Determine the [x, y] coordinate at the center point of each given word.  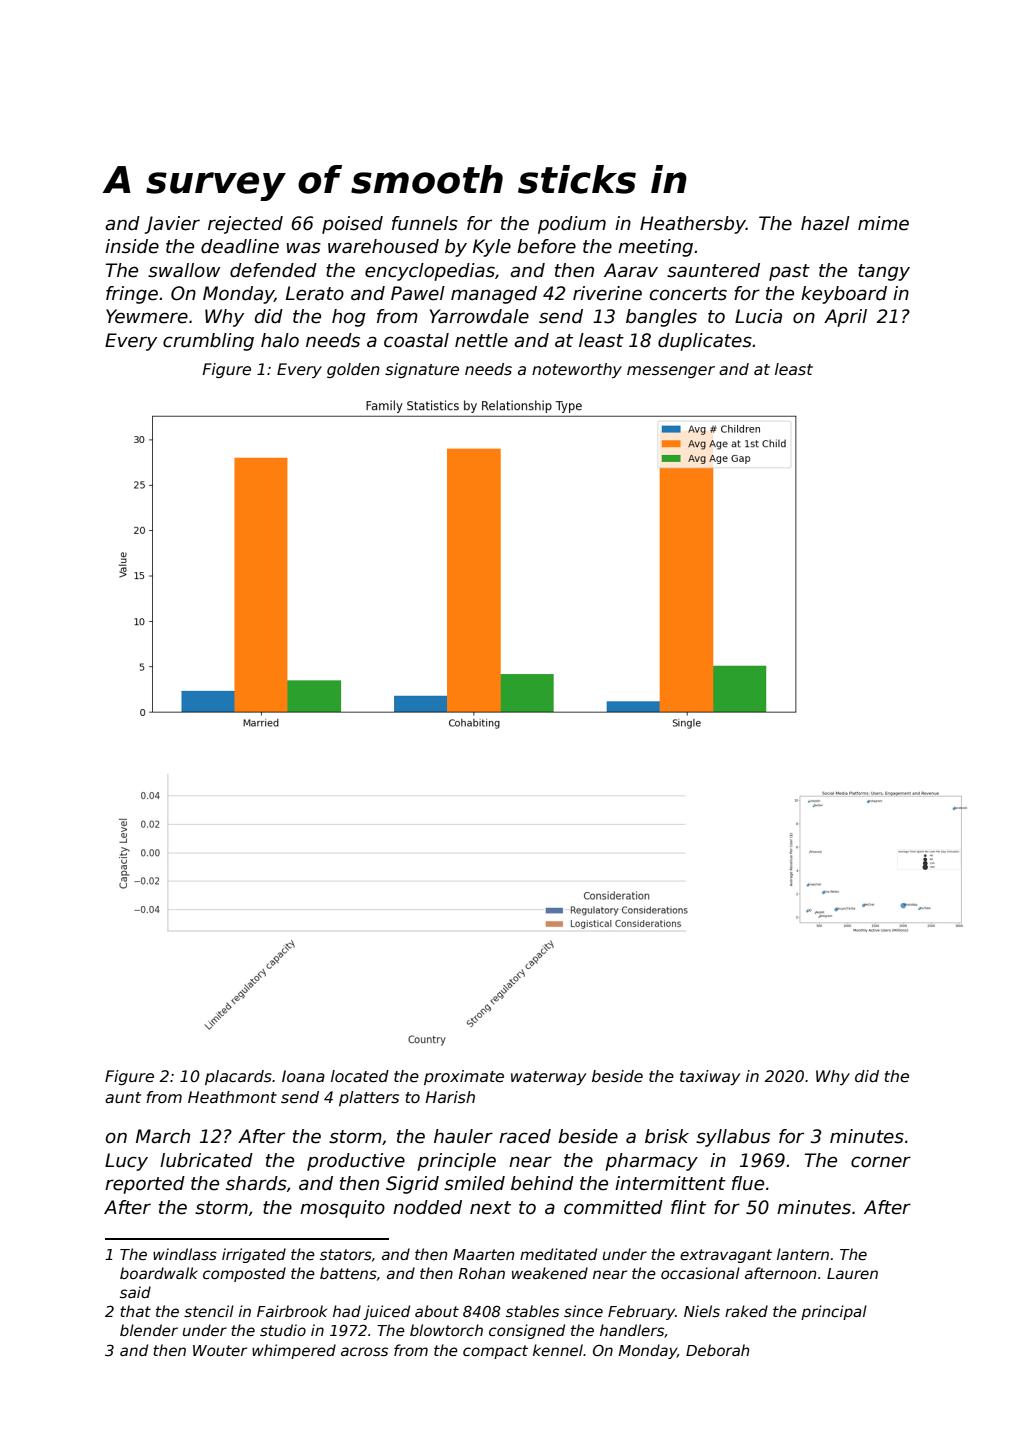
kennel [558, 1350]
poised [352, 225]
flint [688, 1207]
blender [149, 1330]
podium [572, 225]
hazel [825, 223]
